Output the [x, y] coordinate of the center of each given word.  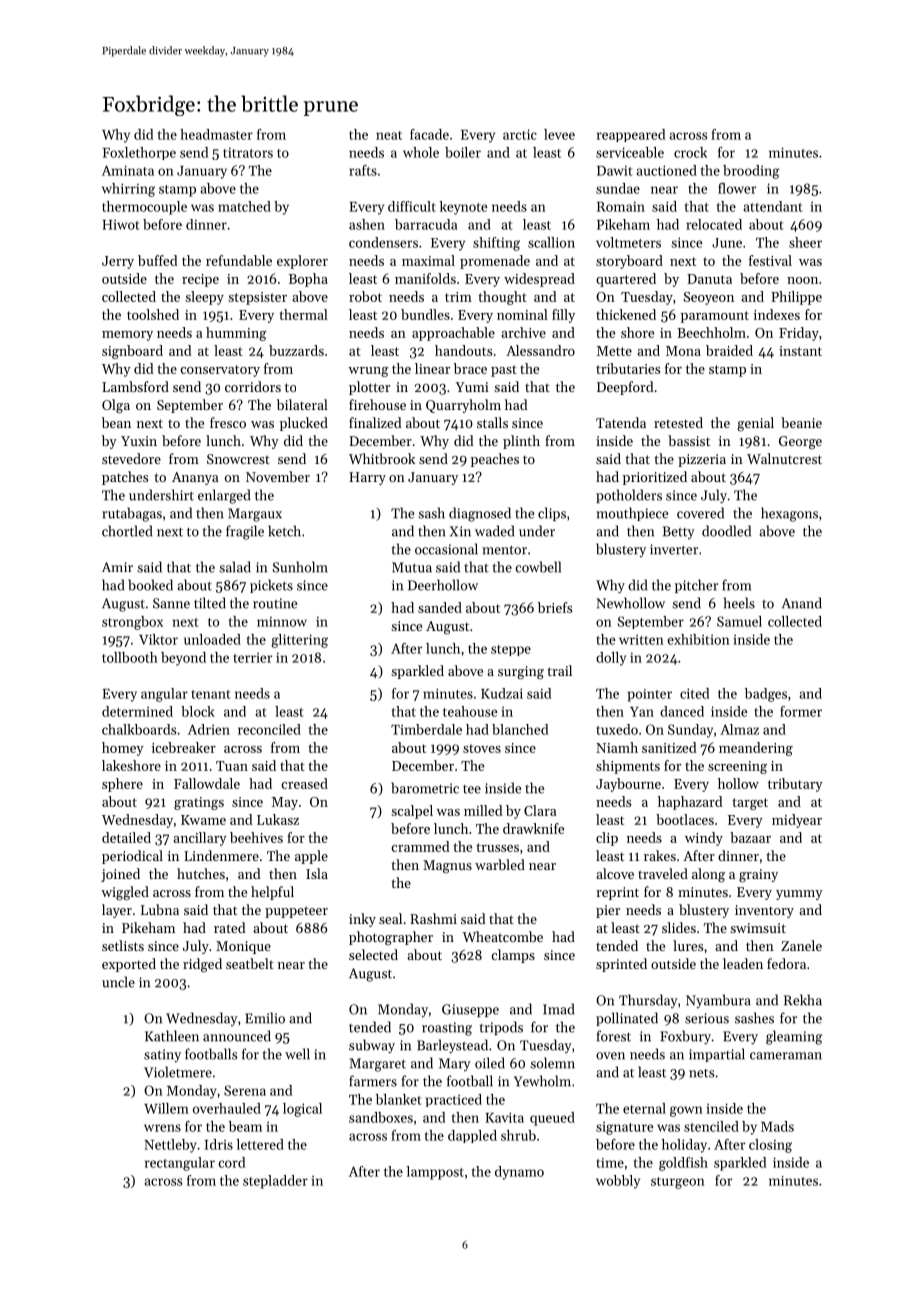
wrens [162, 1128]
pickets [271, 586]
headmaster [216, 134]
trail [559, 670]
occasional [446, 549]
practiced [454, 1100]
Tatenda [621, 422]
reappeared [631, 135]
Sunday [690, 731]
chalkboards [139, 729]
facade [429, 134]
